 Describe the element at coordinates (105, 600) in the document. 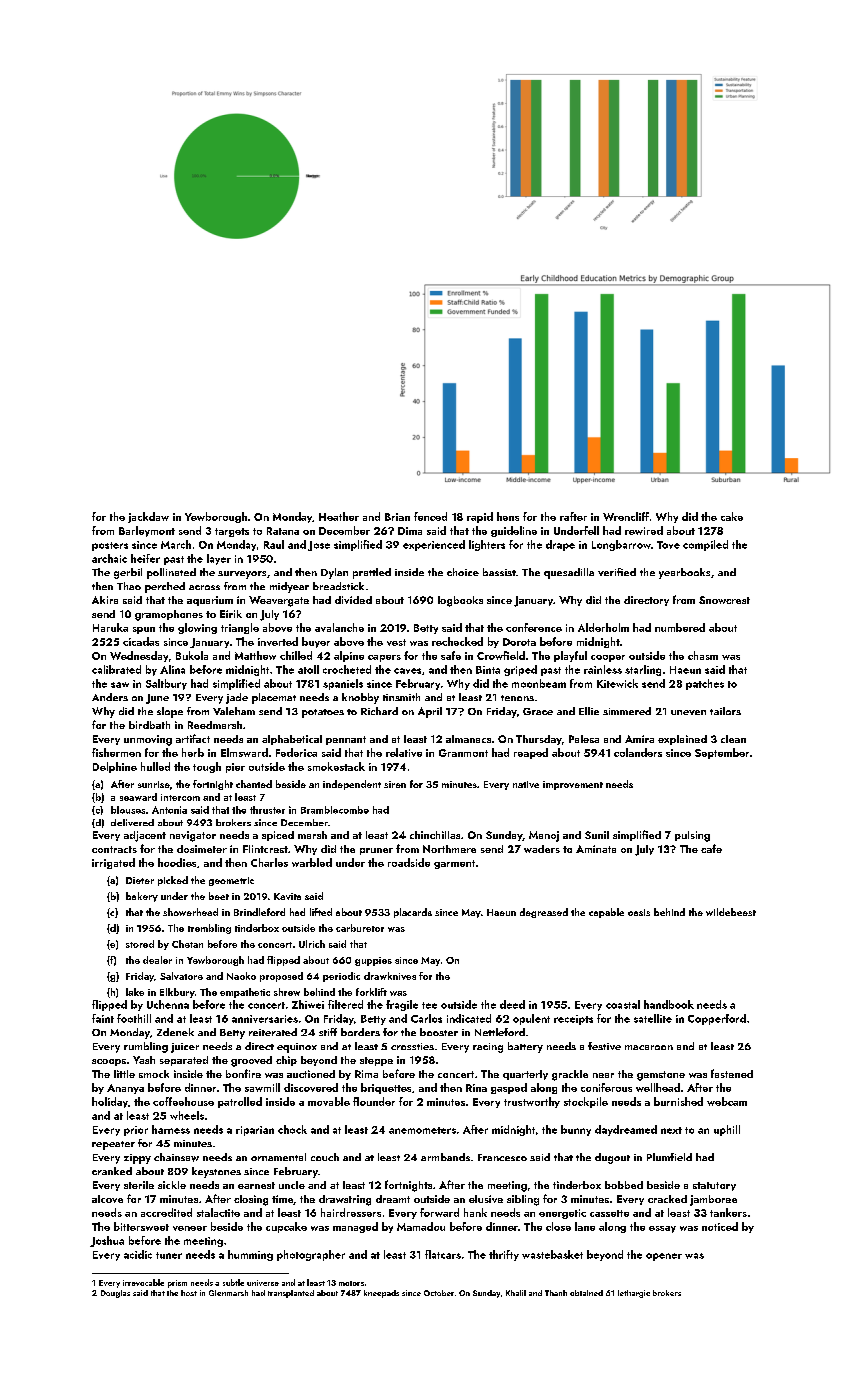

I see `Akira` at that location.
